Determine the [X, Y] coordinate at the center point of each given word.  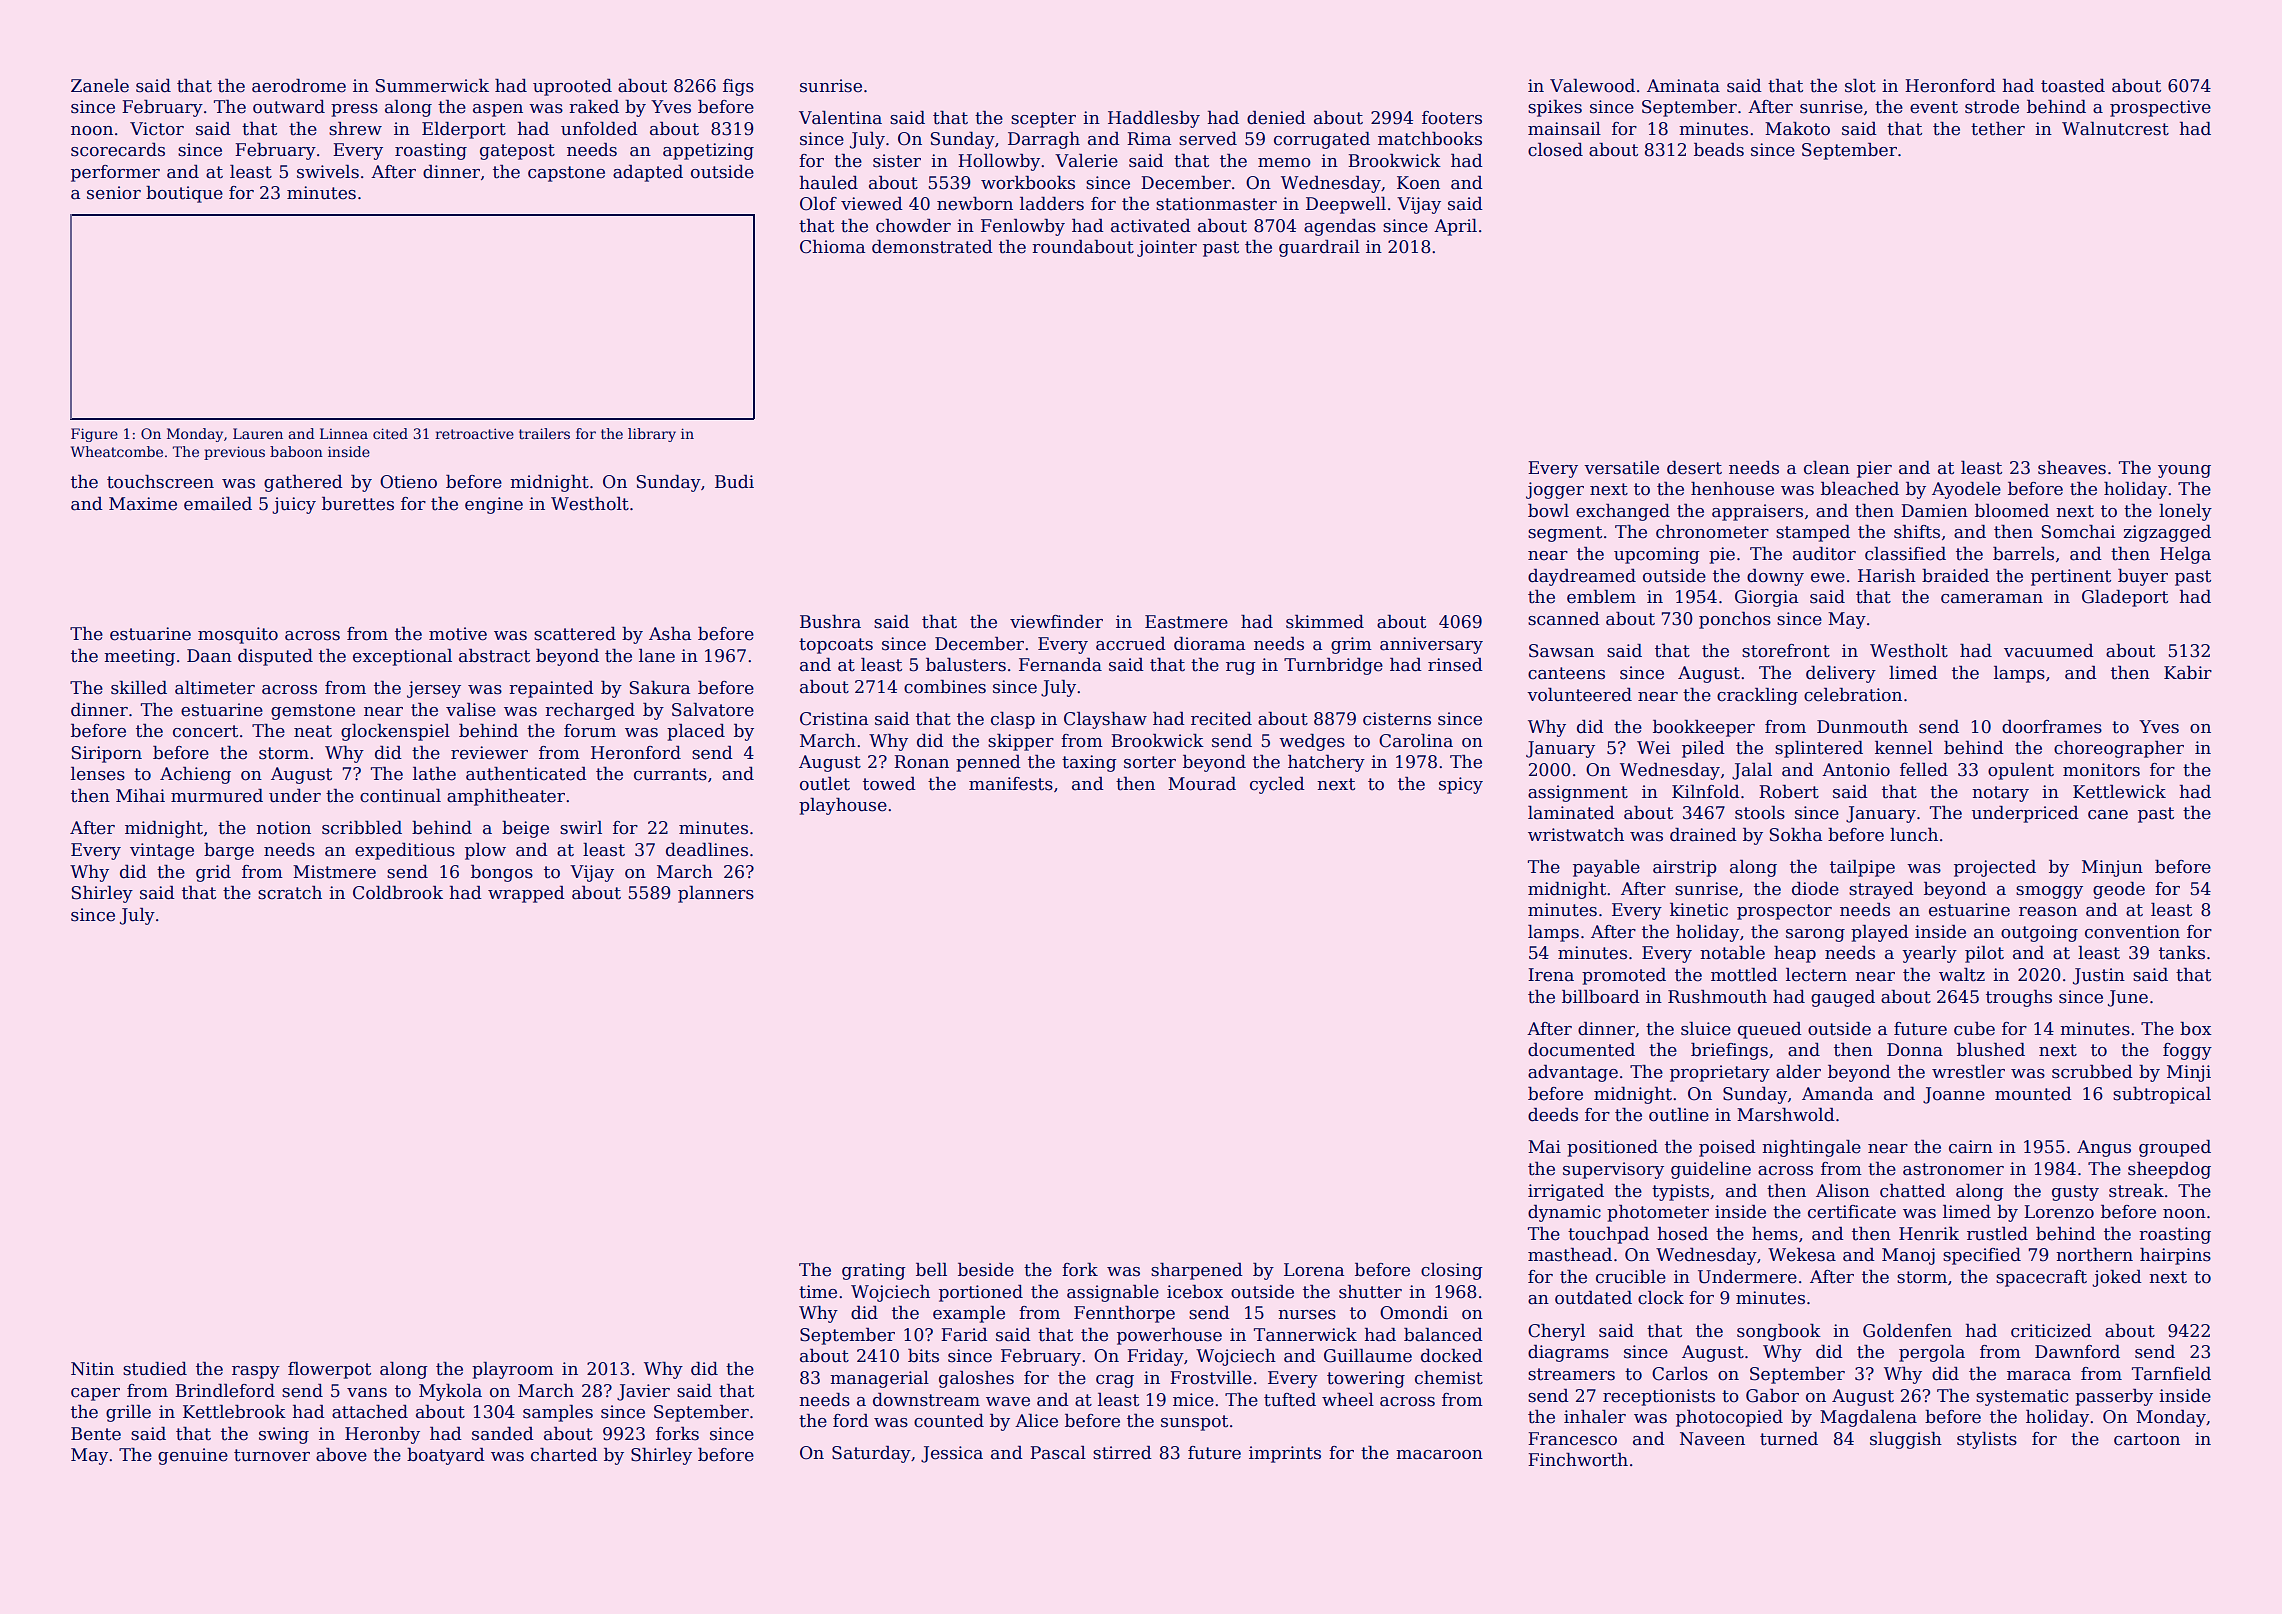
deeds [1553, 1115]
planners [716, 894]
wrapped [526, 894]
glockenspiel [395, 732]
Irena [1551, 975]
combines [945, 687]
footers [1452, 118]
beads [1719, 150]
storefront [1786, 651]
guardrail [1319, 248]
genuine [193, 1456]
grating [874, 1271]
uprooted [572, 87]
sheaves [2072, 468]
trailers [544, 433]
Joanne [1954, 1095]
